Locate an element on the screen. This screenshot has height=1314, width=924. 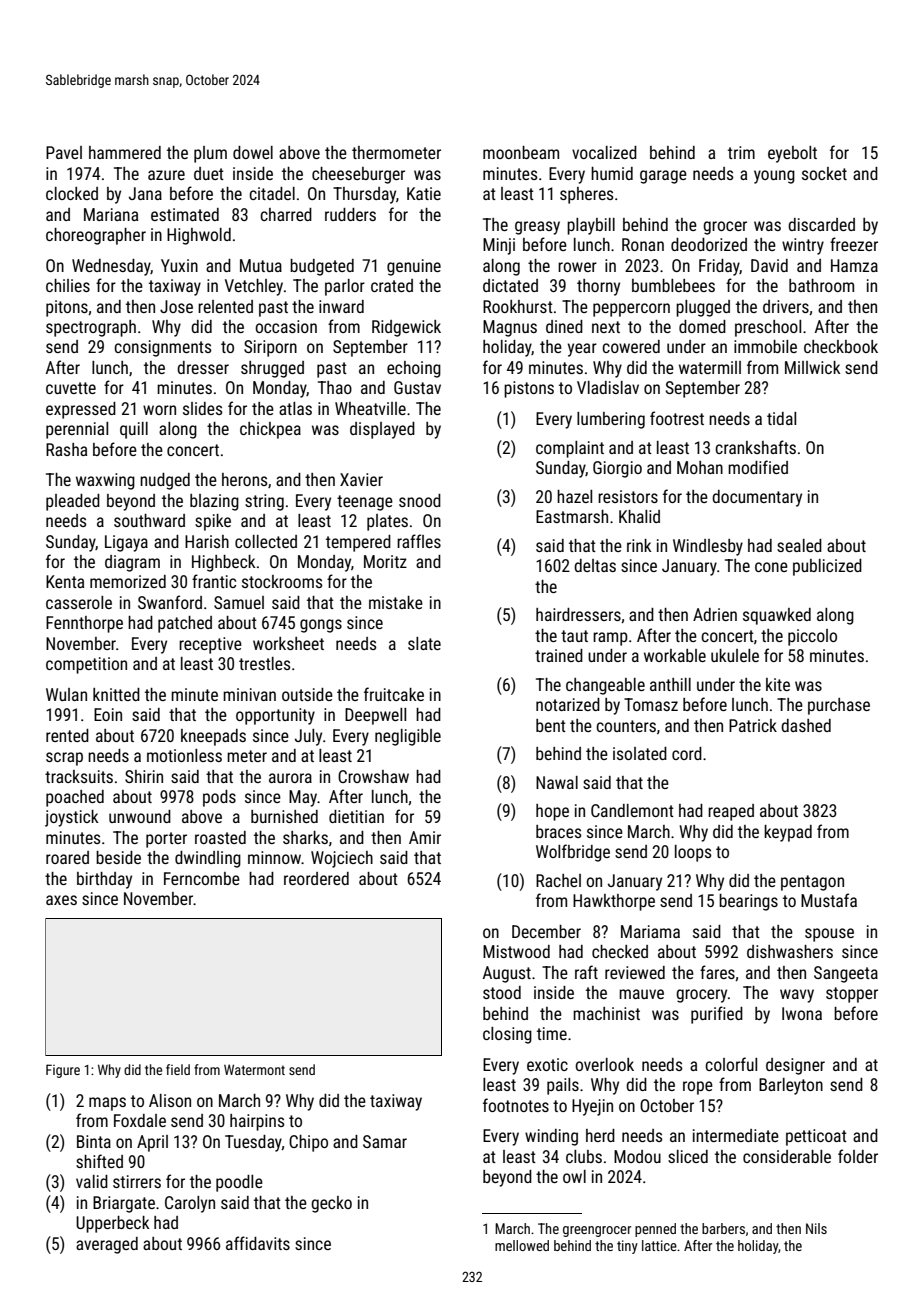
braces is located at coordinates (559, 831).
